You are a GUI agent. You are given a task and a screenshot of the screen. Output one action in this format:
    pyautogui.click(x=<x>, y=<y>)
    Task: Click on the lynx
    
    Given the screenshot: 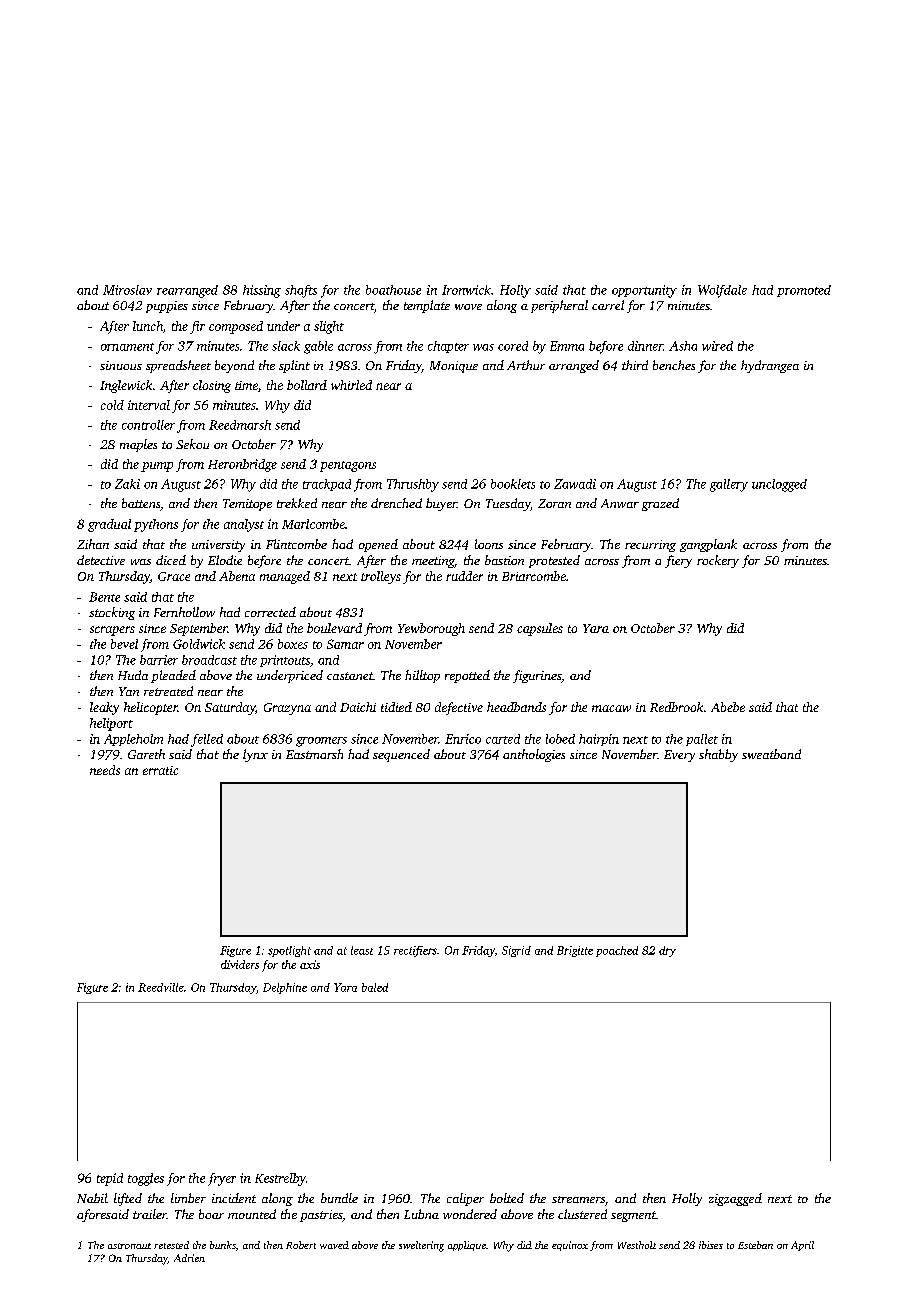 What is the action you would take?
    pyautogui.click(x=255, y=755)
